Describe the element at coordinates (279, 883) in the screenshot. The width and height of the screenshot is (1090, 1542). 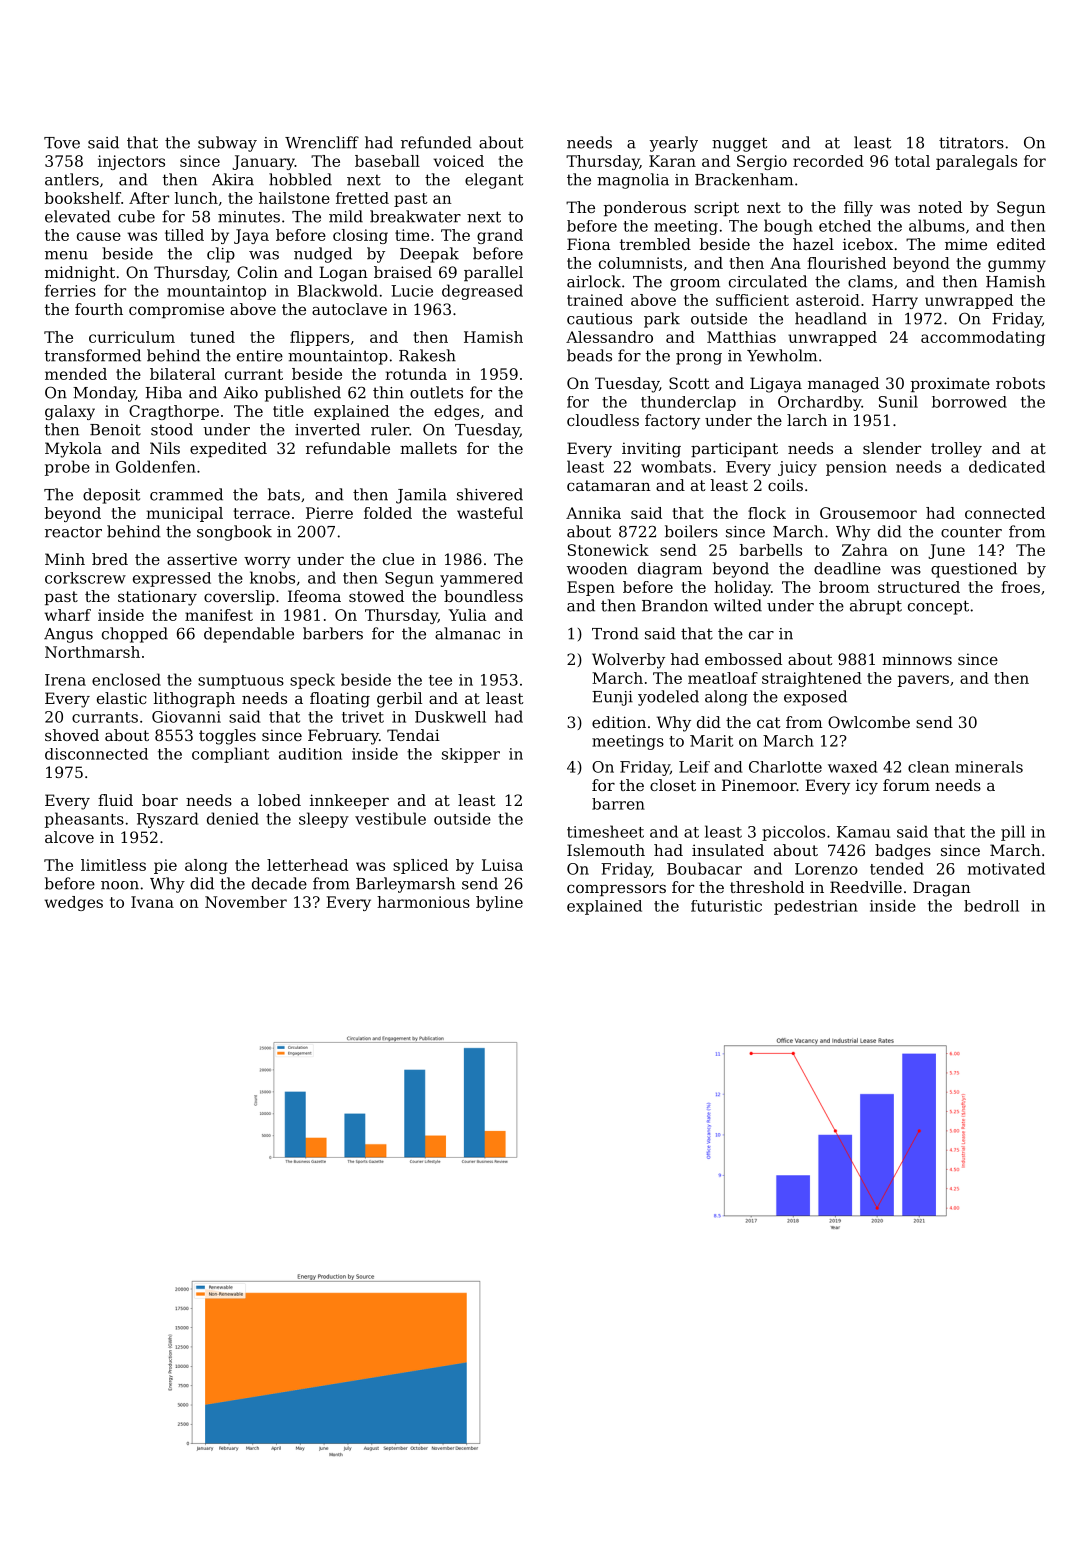
I see `decade` at that location.
